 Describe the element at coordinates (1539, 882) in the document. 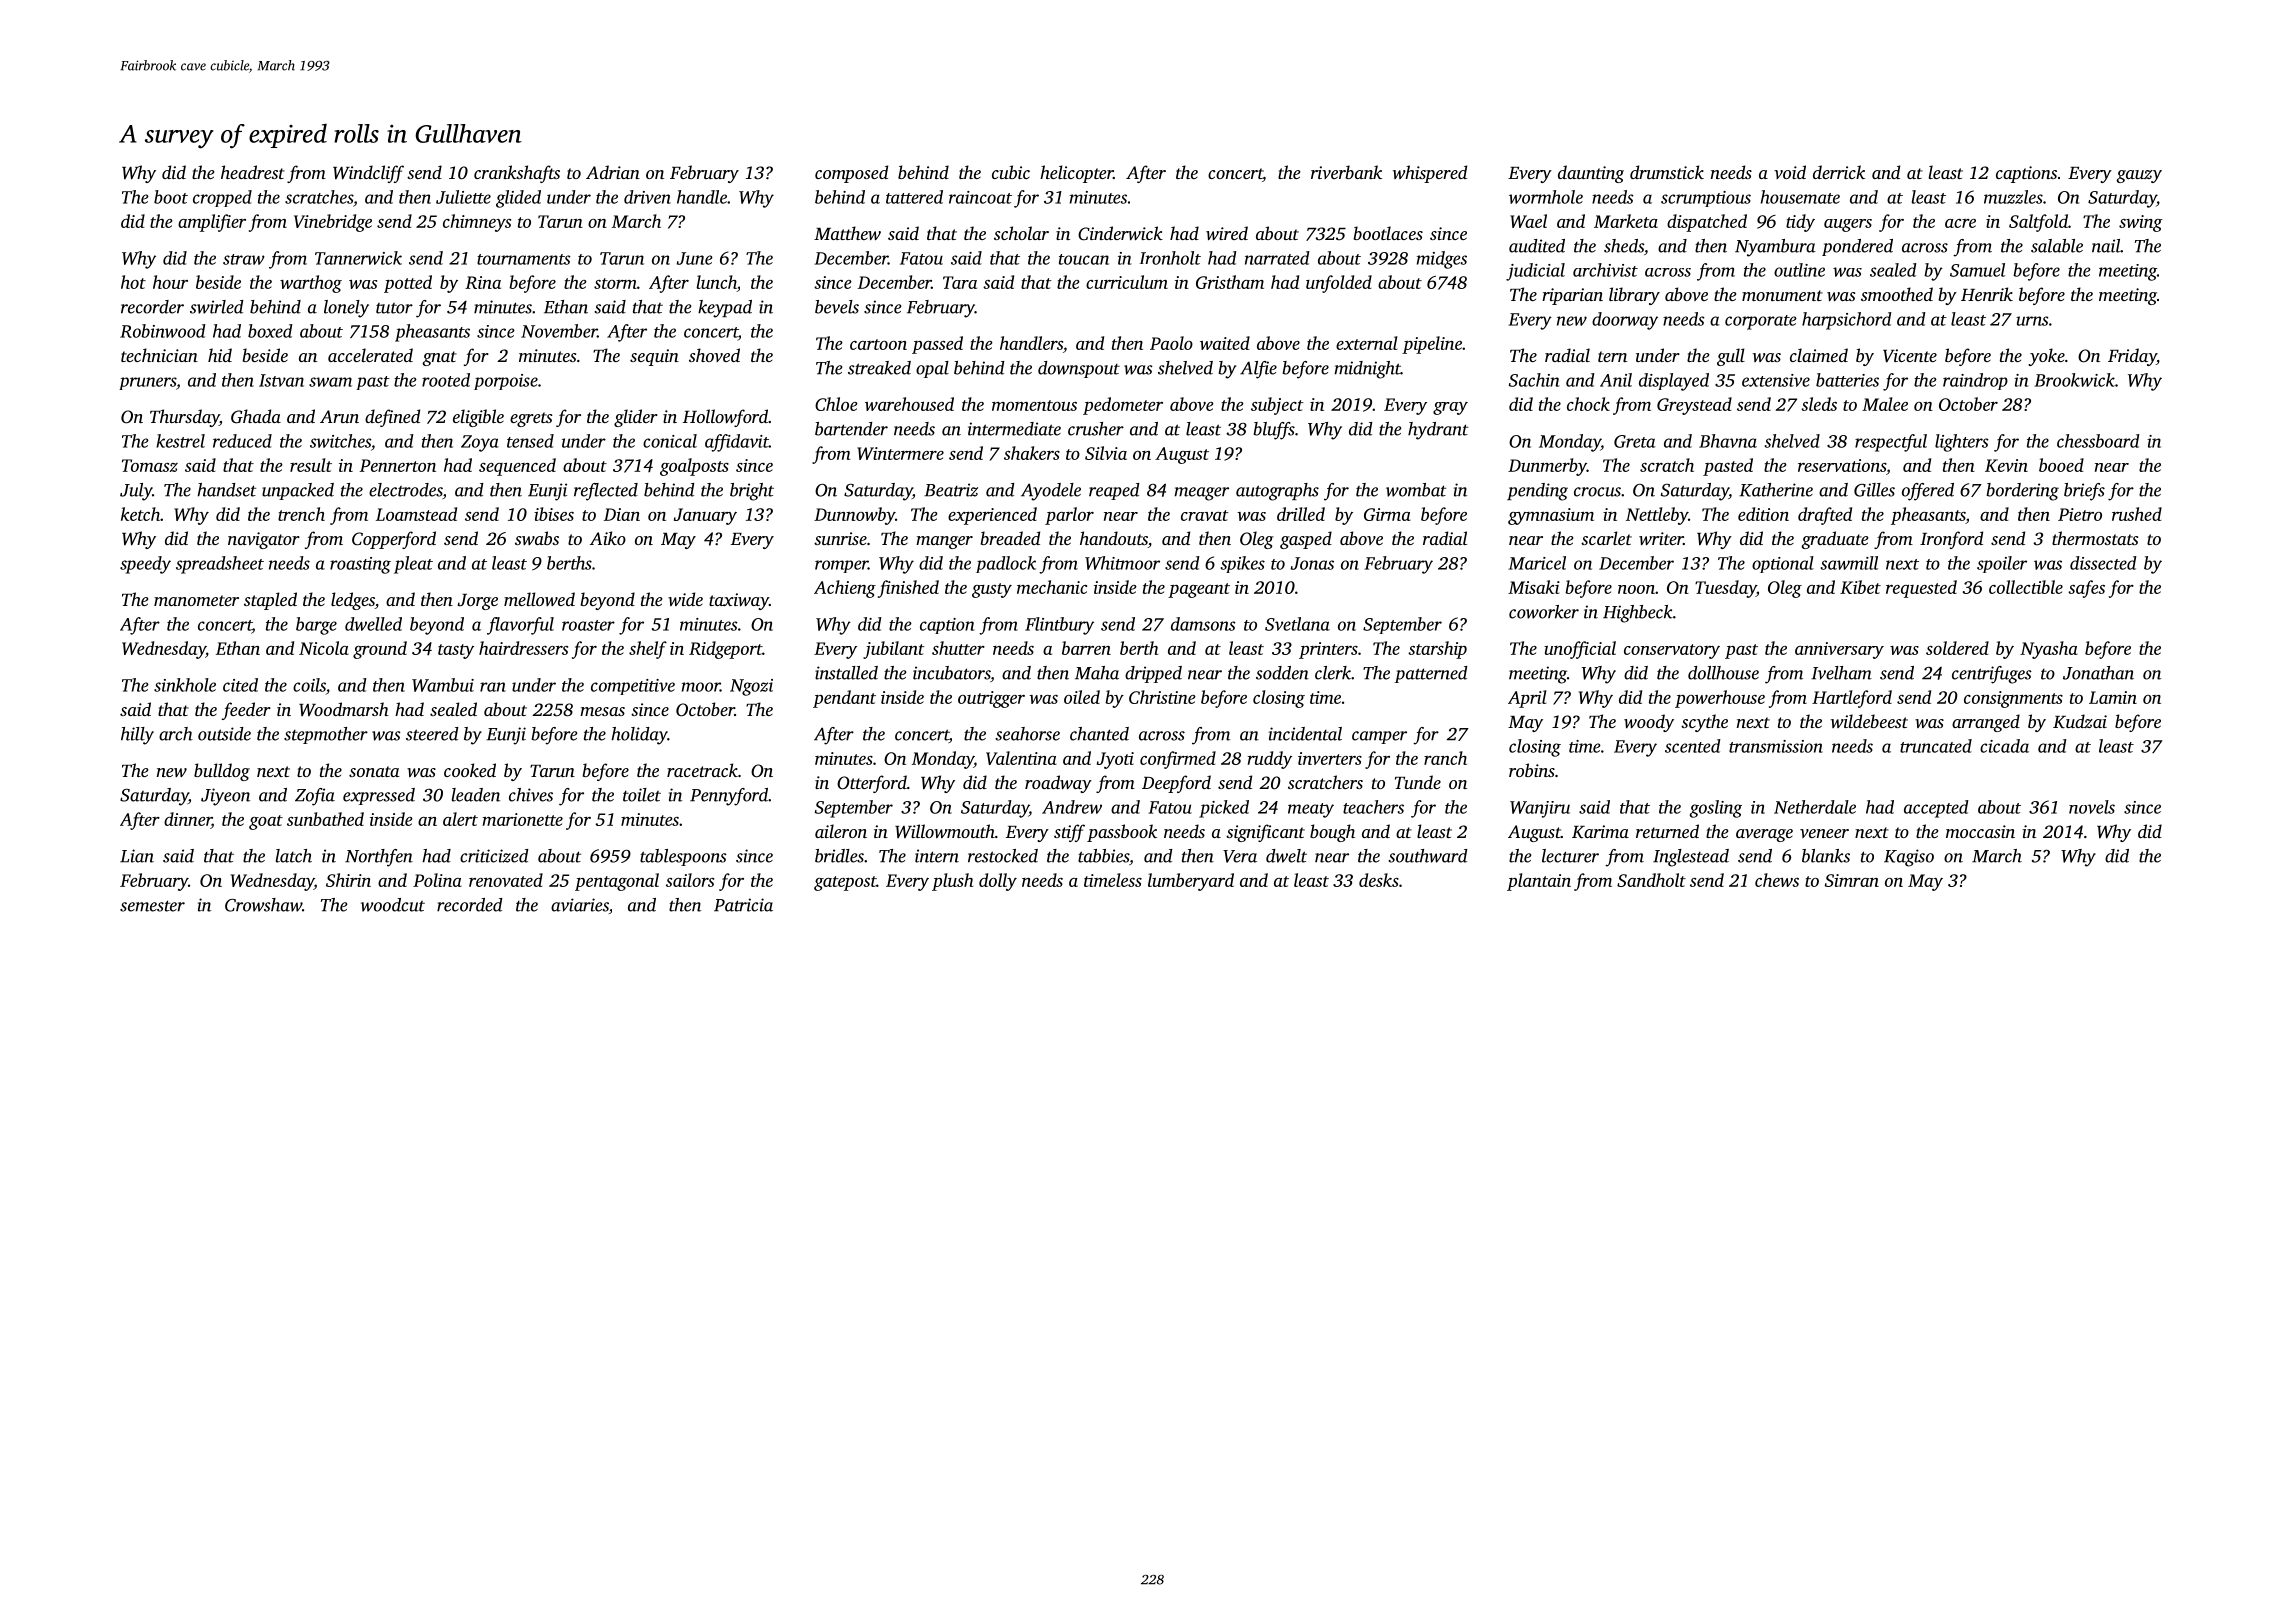

I see `plantain` at that location.
